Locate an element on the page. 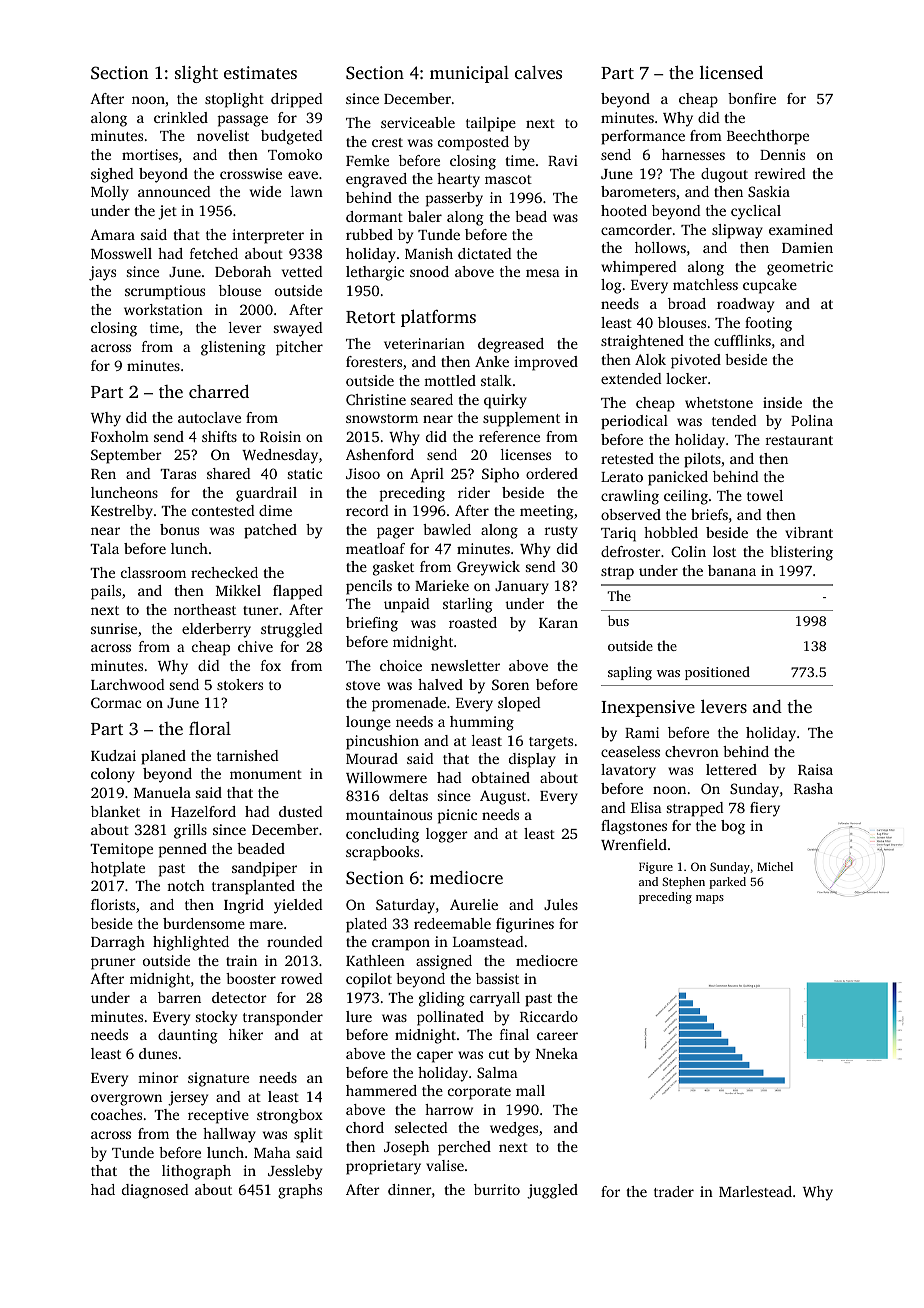  planed is located at coordinates (163, 757).
